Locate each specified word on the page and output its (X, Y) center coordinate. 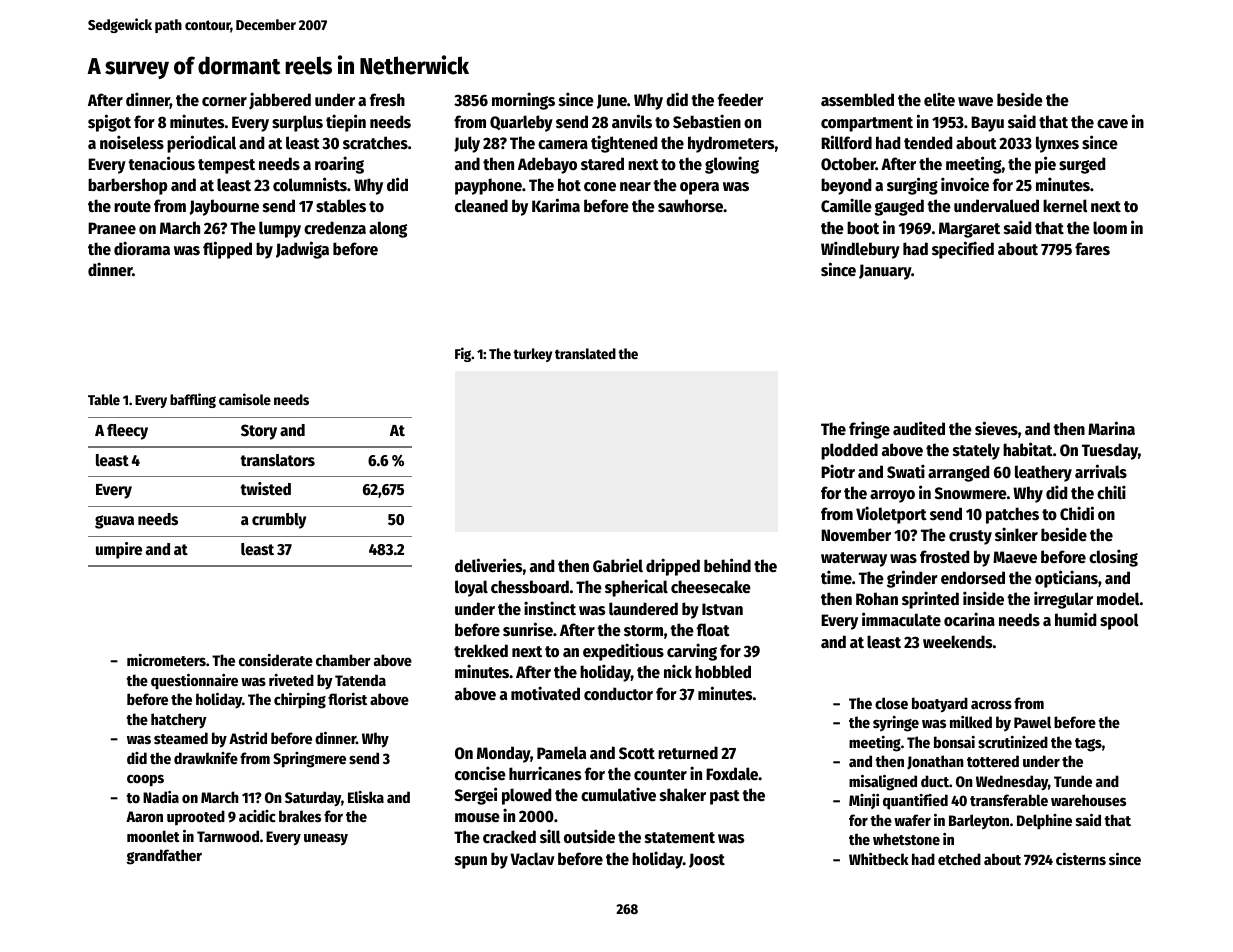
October (848, 164)
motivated (545, 693)
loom (1110, 228)
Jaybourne (224, 207)
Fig (463, 354)
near (635, 187)
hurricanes (545, 773)
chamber (343, 660)
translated (585, 353)
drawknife (206, 758)
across (991, 704)
